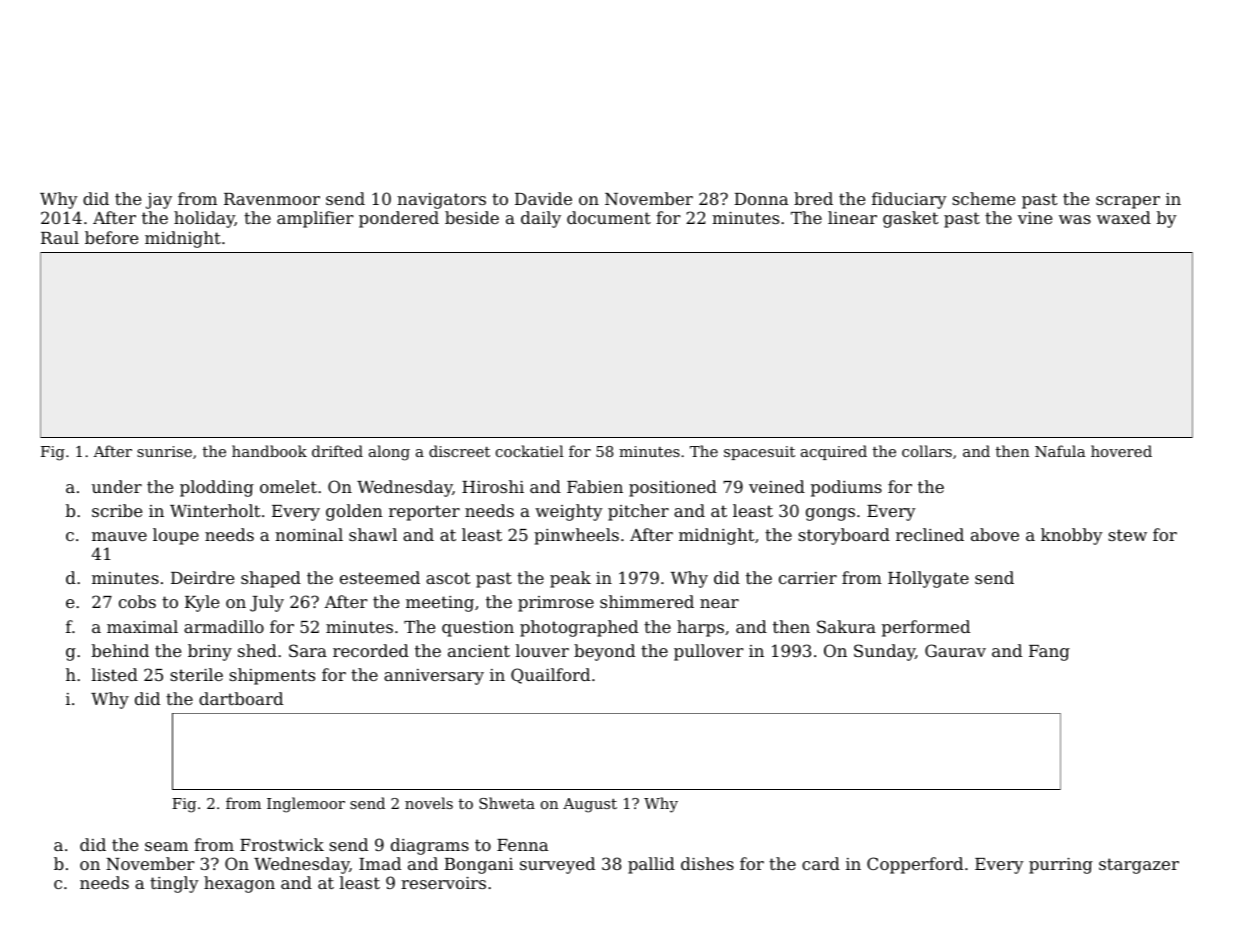  I want to click on cockatiel, so click(530, 451).
